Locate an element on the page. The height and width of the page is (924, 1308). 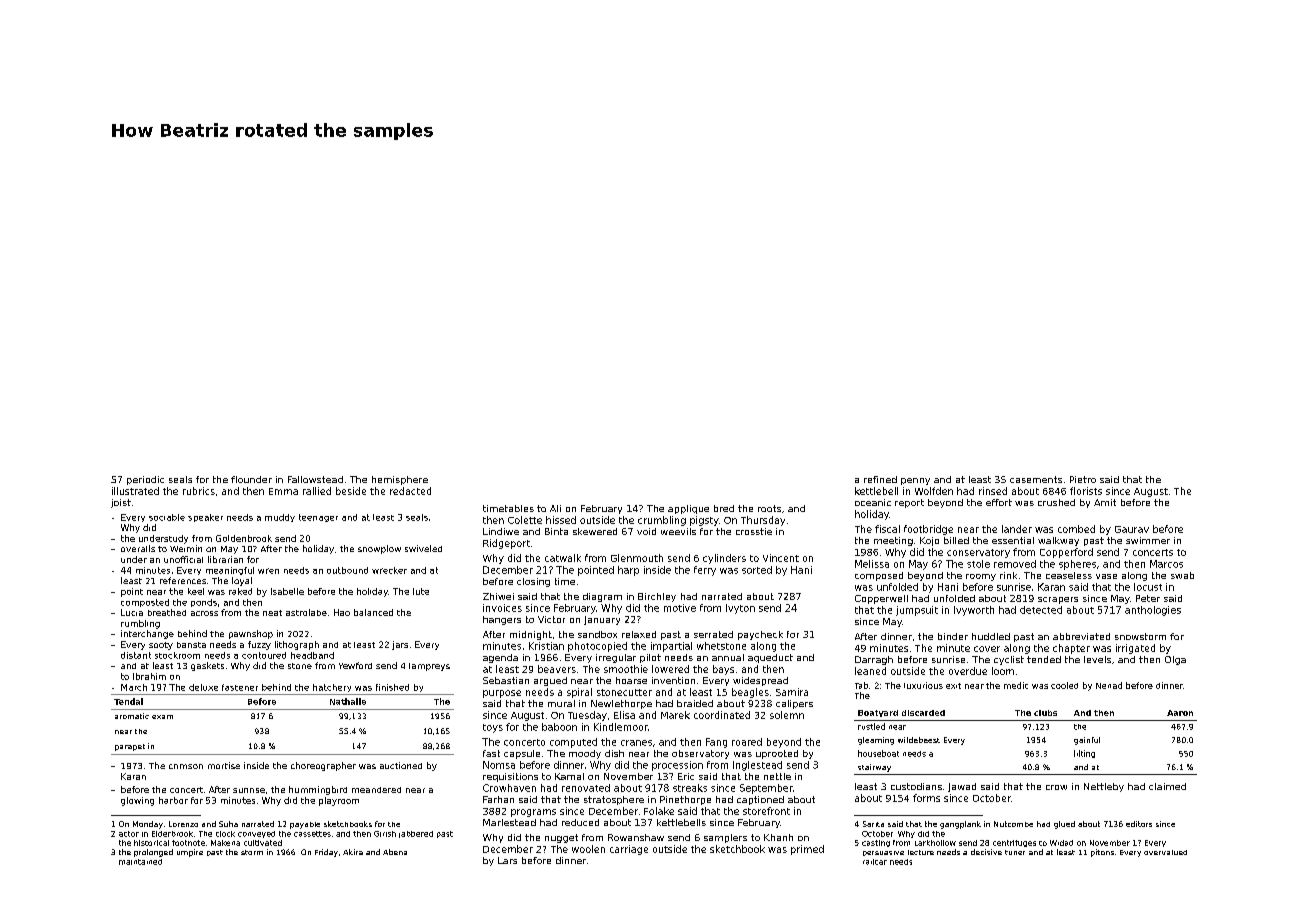
motive is located at coordinates (680, 608).
